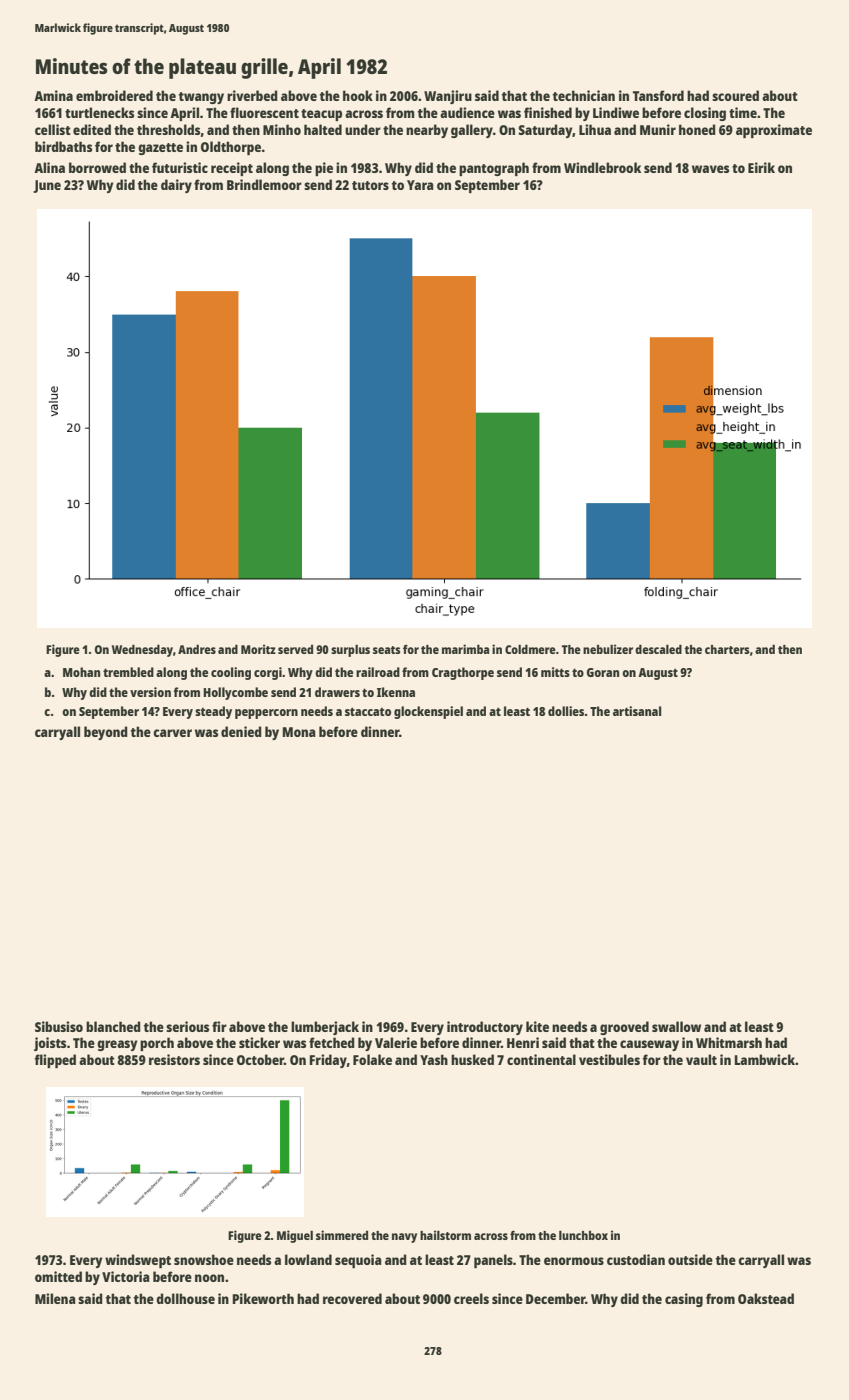 The height and width of the screenshot is (1400, 849). I want to click on Wanjiru, so click(448, 97).
